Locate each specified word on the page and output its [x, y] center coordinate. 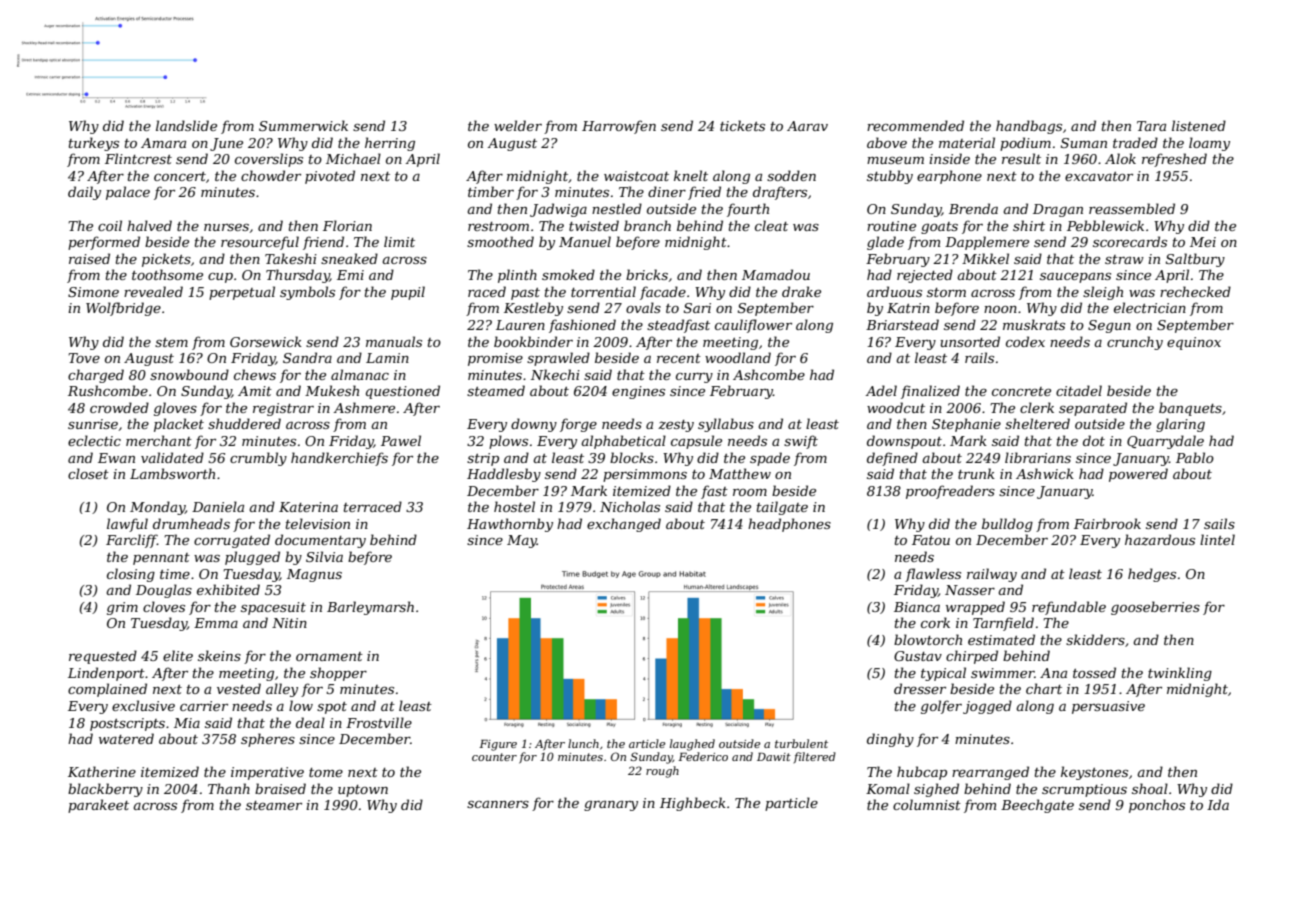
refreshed [1174, 160]
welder [518, 125]
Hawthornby [510, 525]
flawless [933, 575]
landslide [186, 125]
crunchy [1135, 343]
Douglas [164, 591]
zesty [676, 426]
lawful [127, 525]
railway [992, 575]
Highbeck [693, 804]
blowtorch [928, 639]
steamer [274, 805]
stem [171, 342]
